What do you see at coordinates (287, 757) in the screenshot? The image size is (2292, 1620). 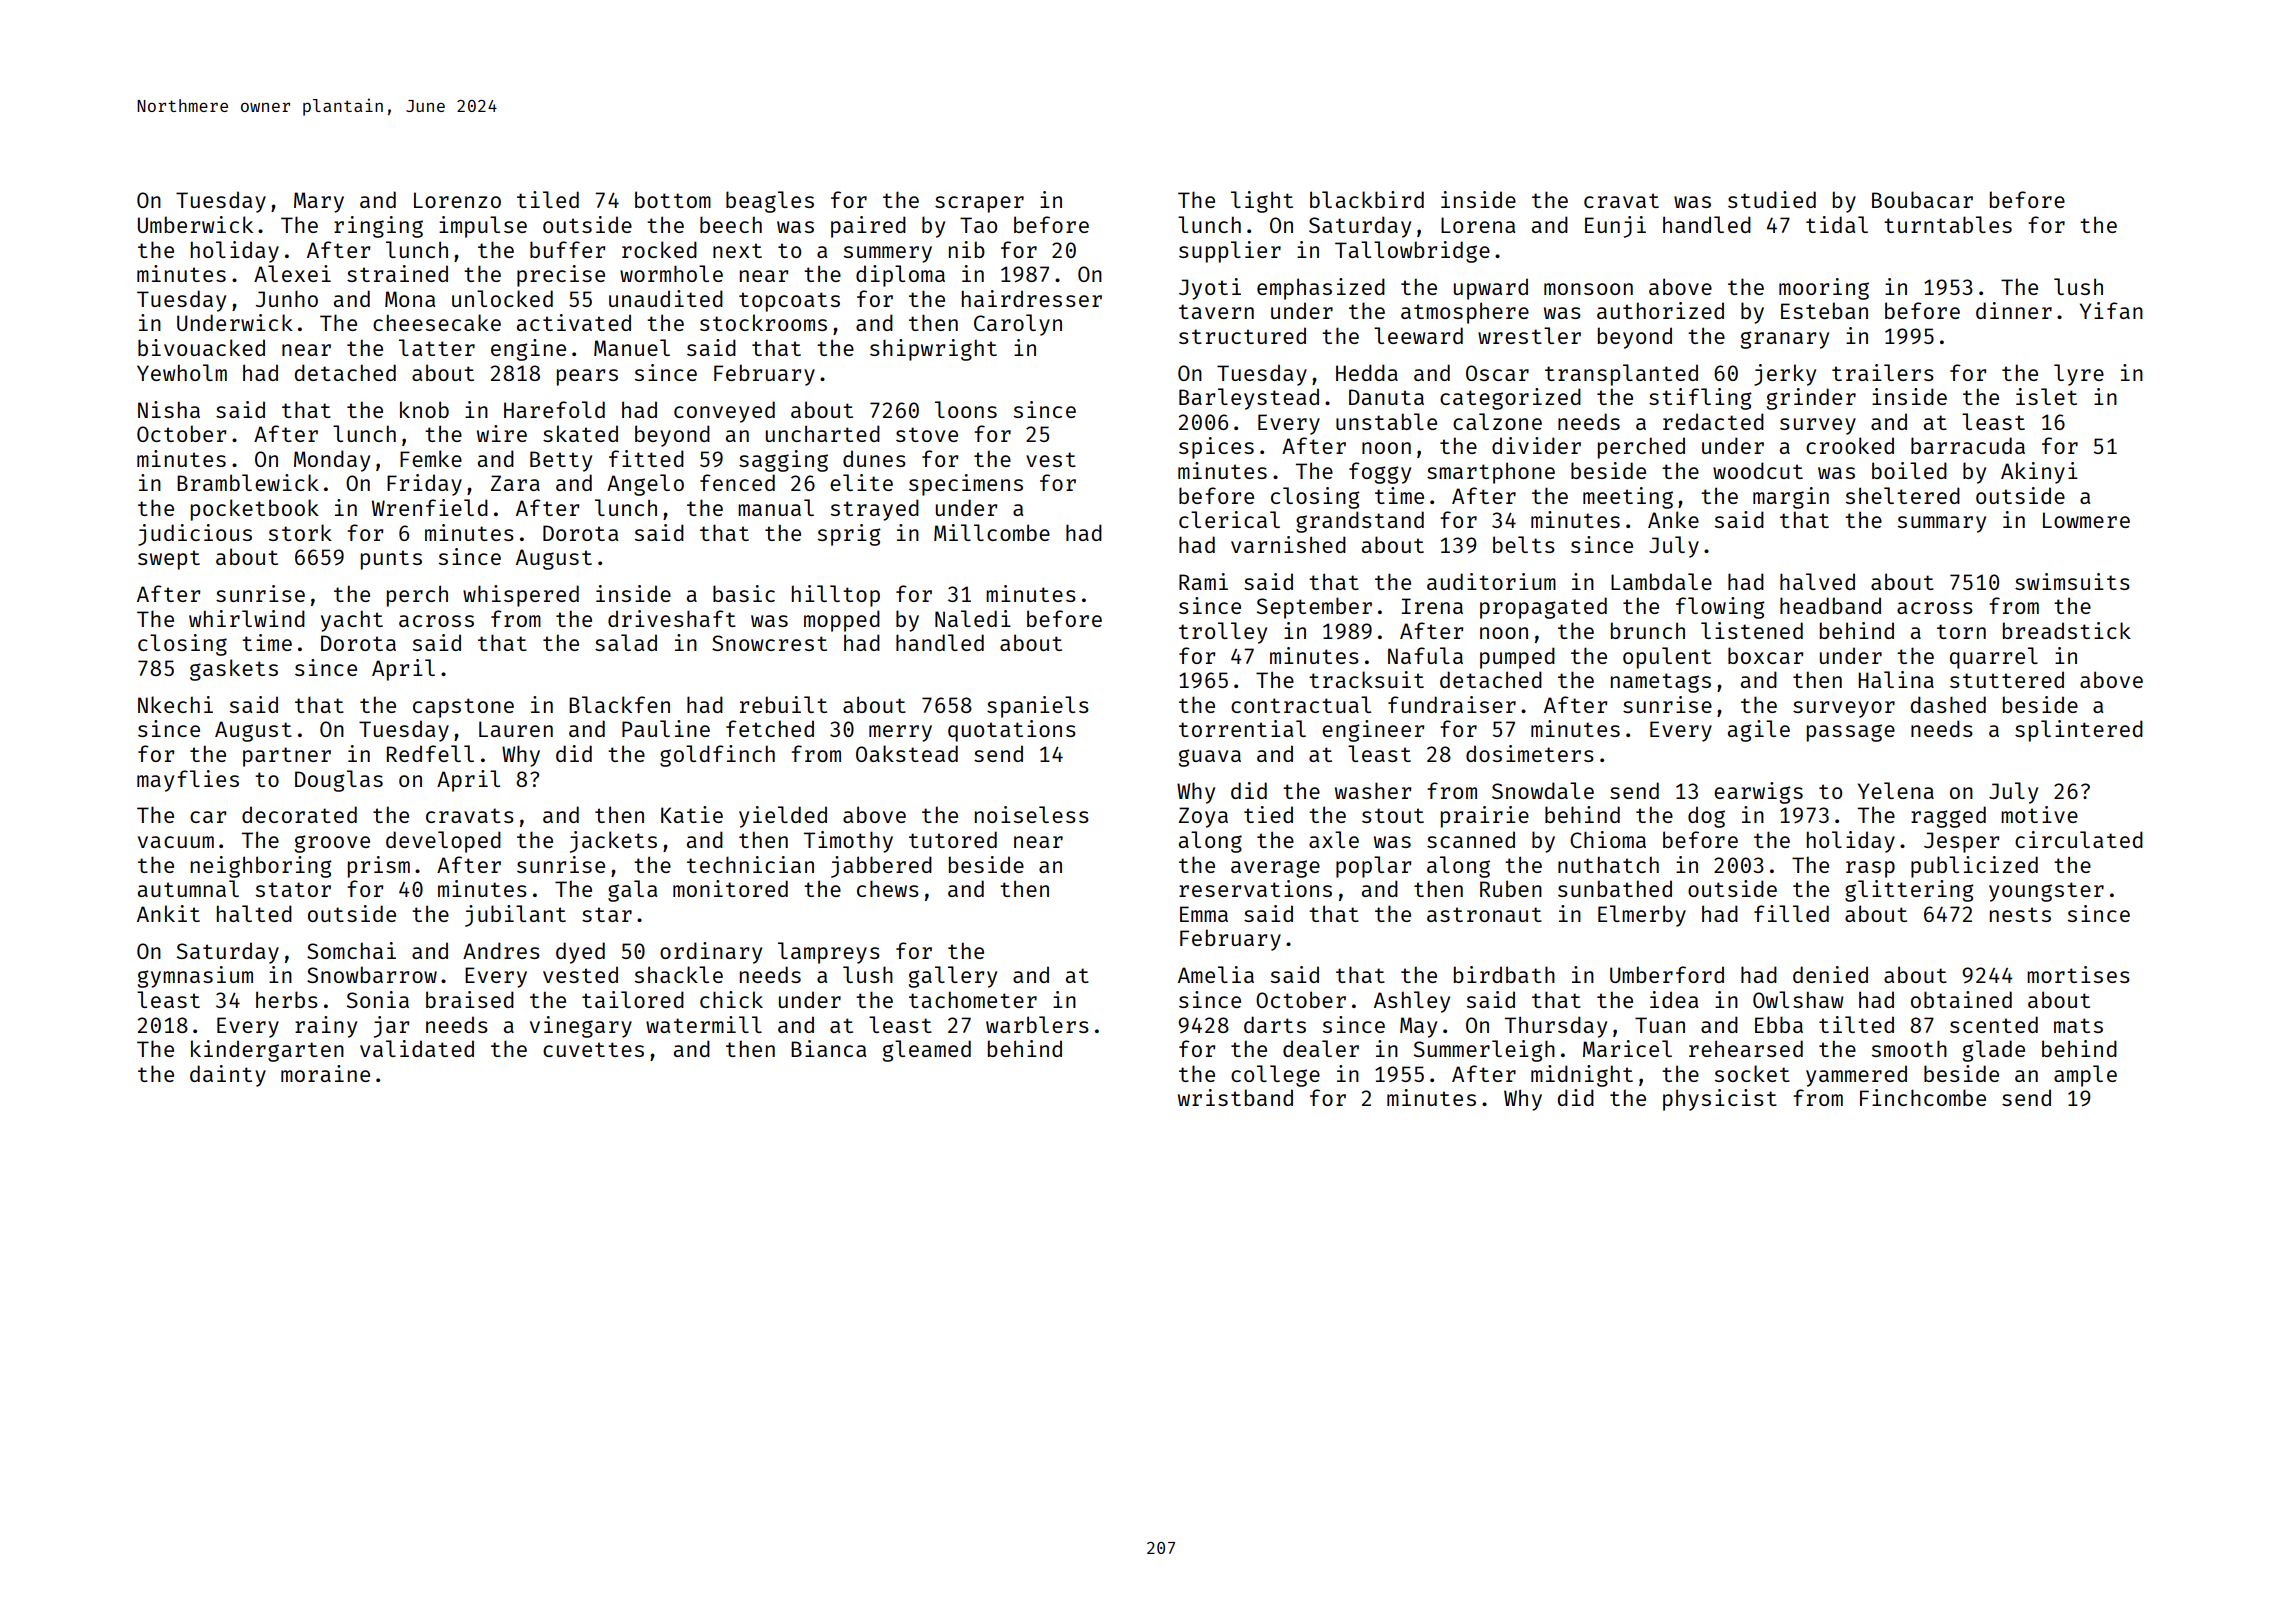 I see `partner` at bounding box center [287, 757].
